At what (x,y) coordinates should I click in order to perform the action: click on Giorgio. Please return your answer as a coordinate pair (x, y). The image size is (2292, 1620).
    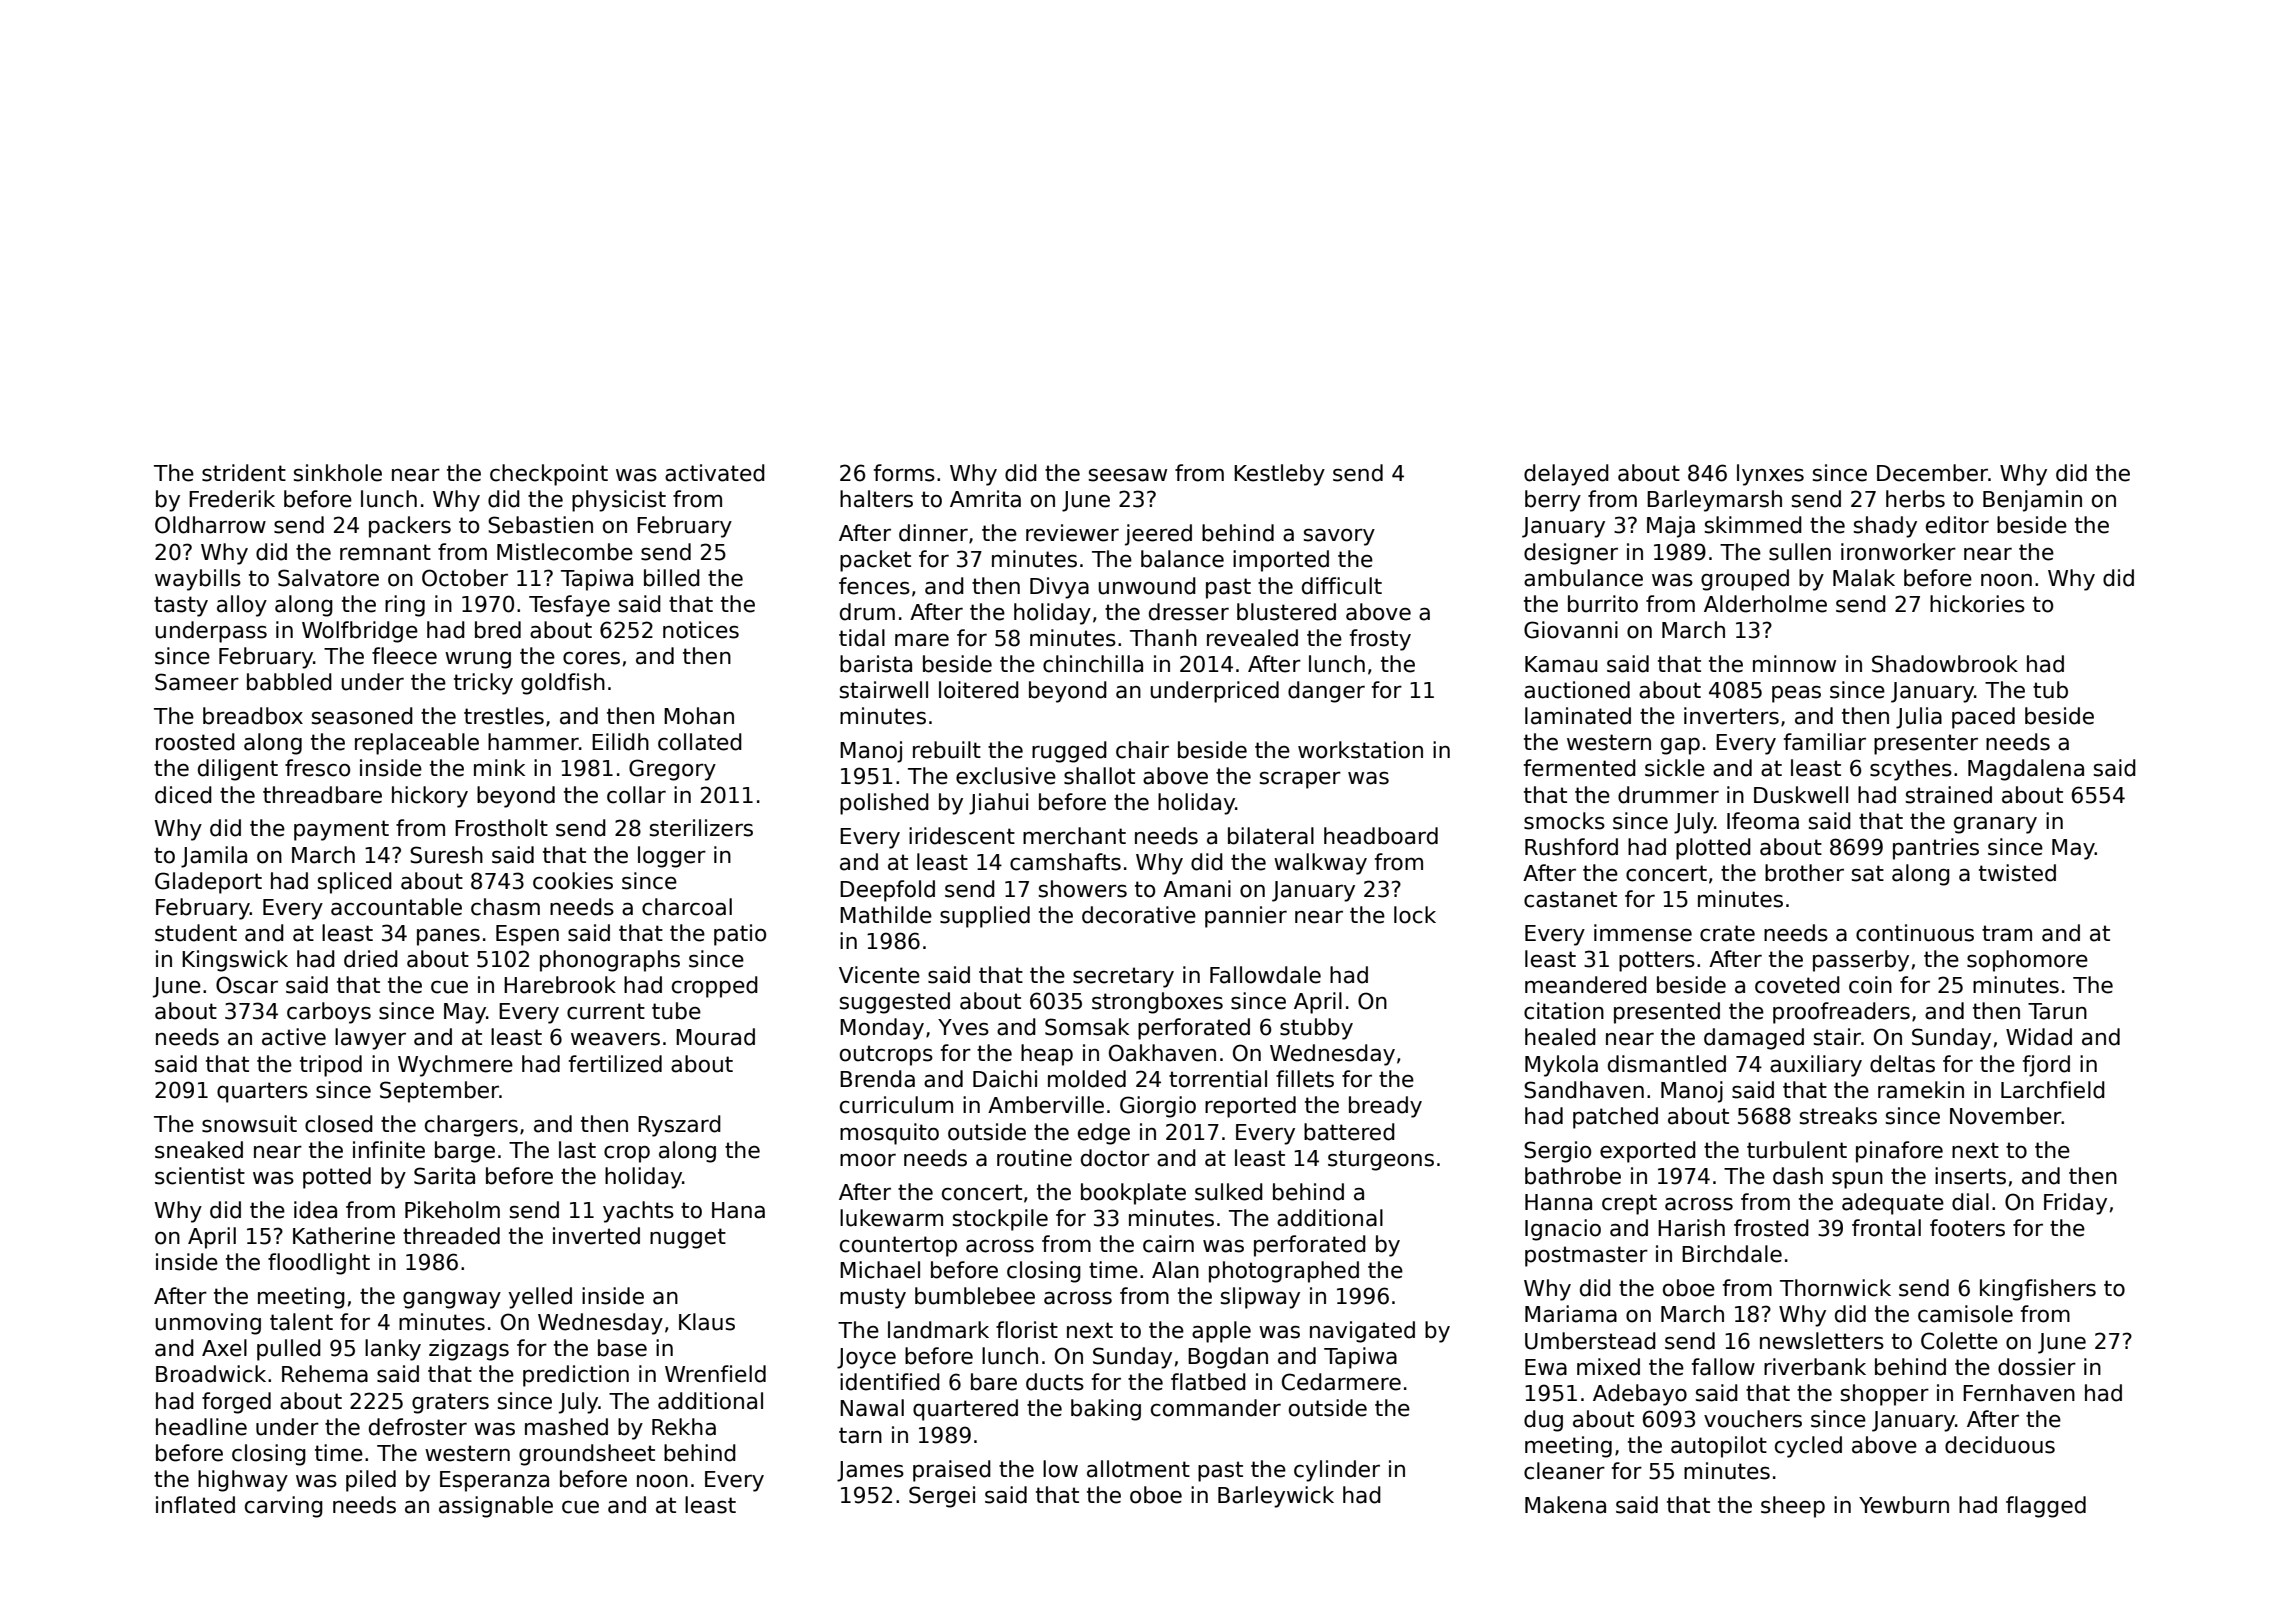
    Looking at the image, I should click on (1158, 1107).
